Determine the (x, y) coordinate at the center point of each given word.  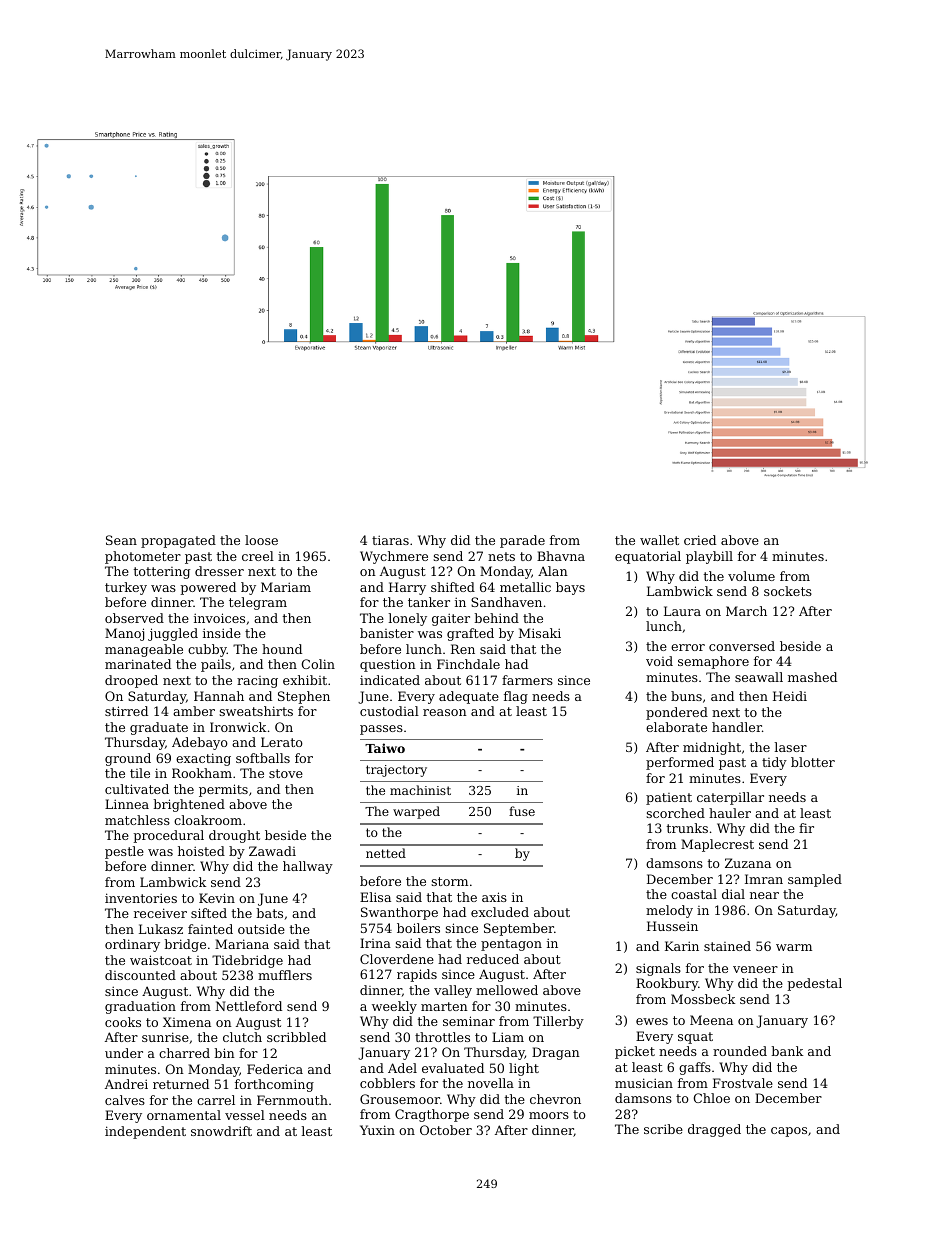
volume (751, 576)
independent (145, 1132)
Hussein (672, 926)
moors (549, 1115)
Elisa (375, 897)
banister (387, 633)
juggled (173, 634)
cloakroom (208, 820)
